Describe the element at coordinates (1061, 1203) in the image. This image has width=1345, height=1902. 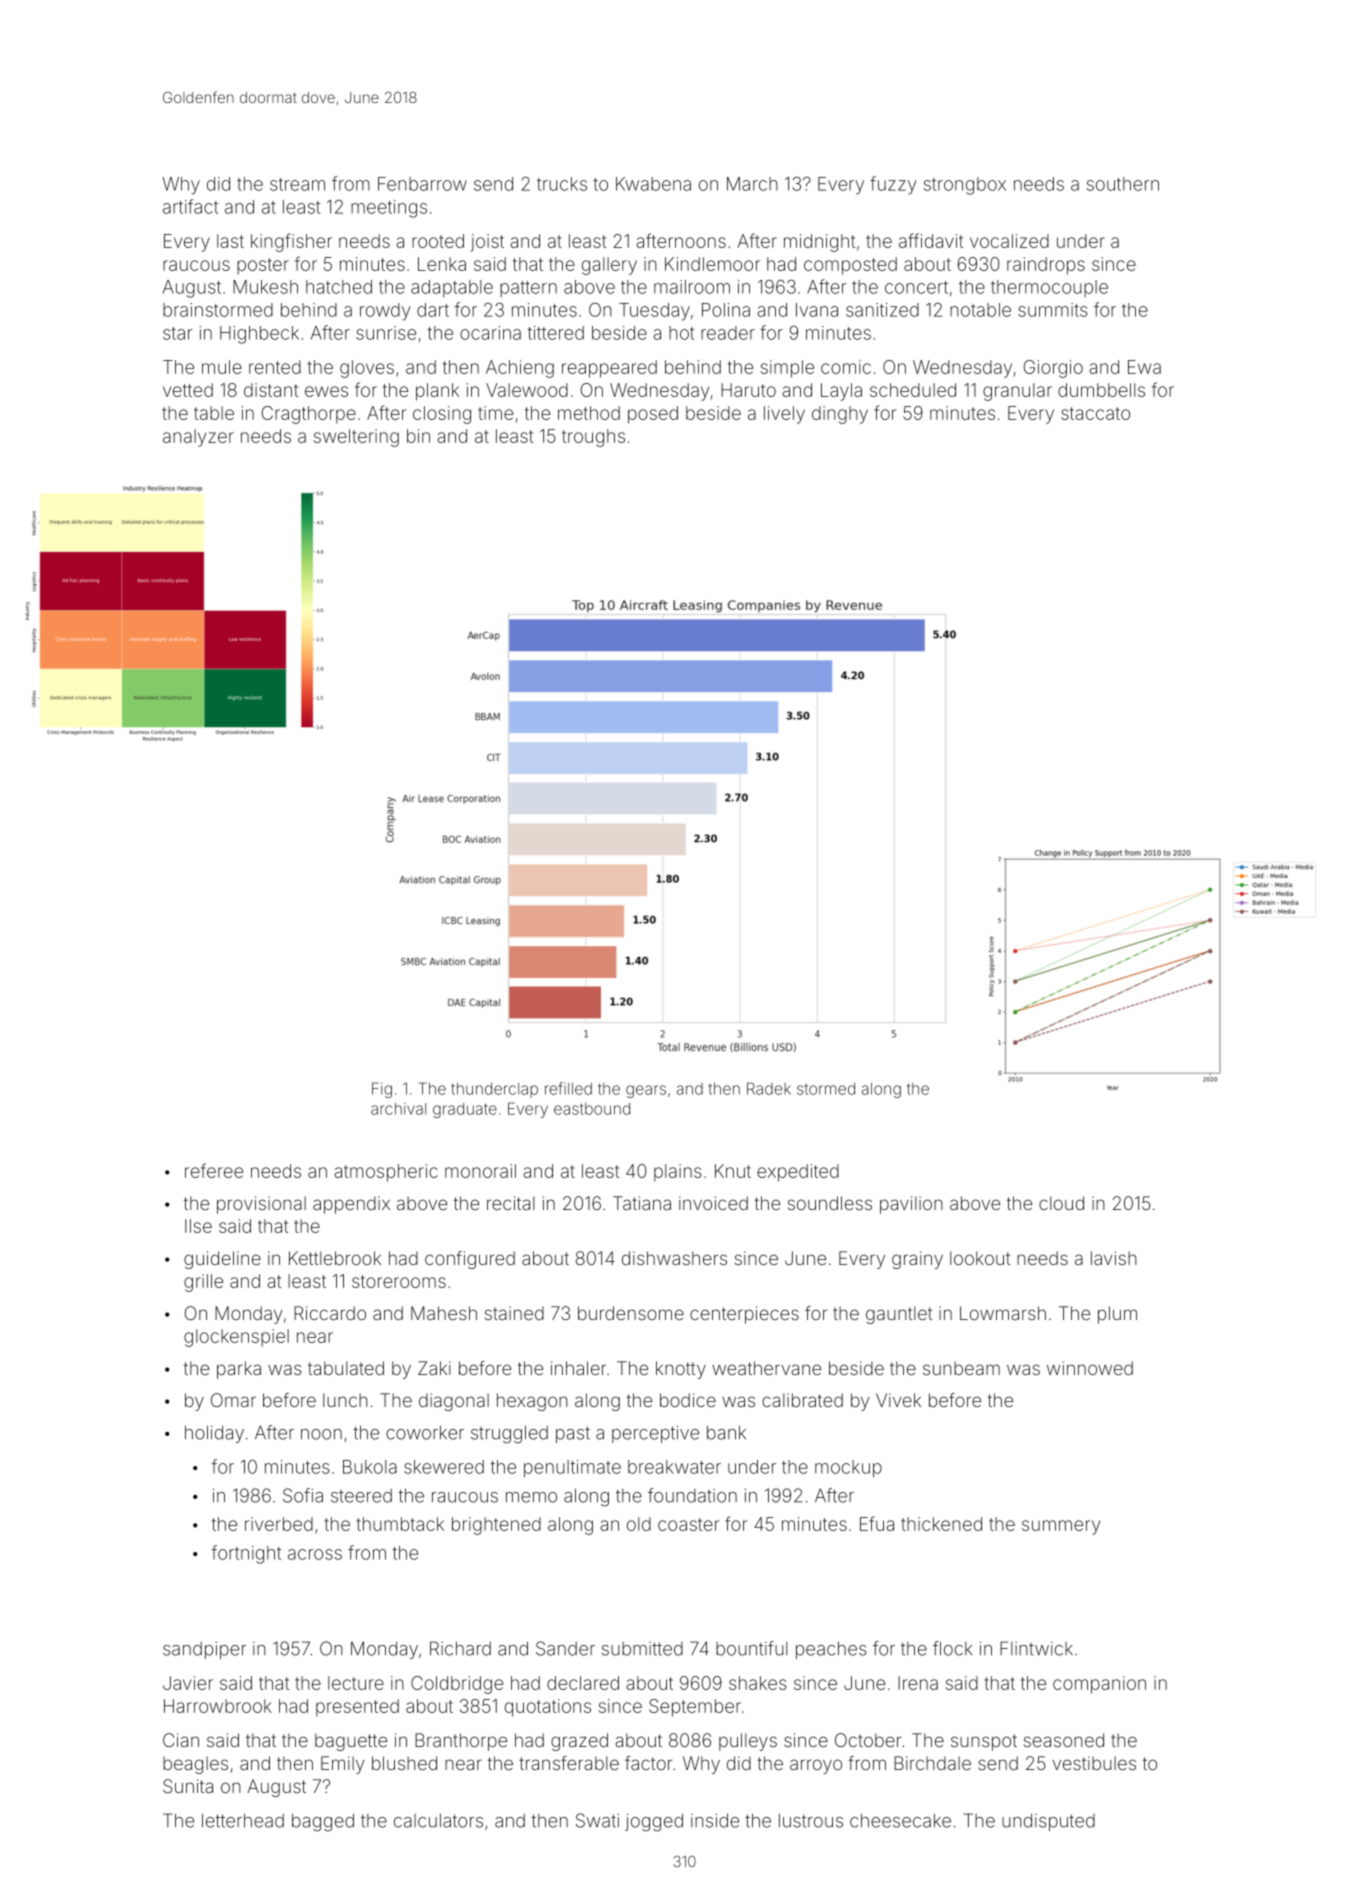
I see `cloud` at that location.
